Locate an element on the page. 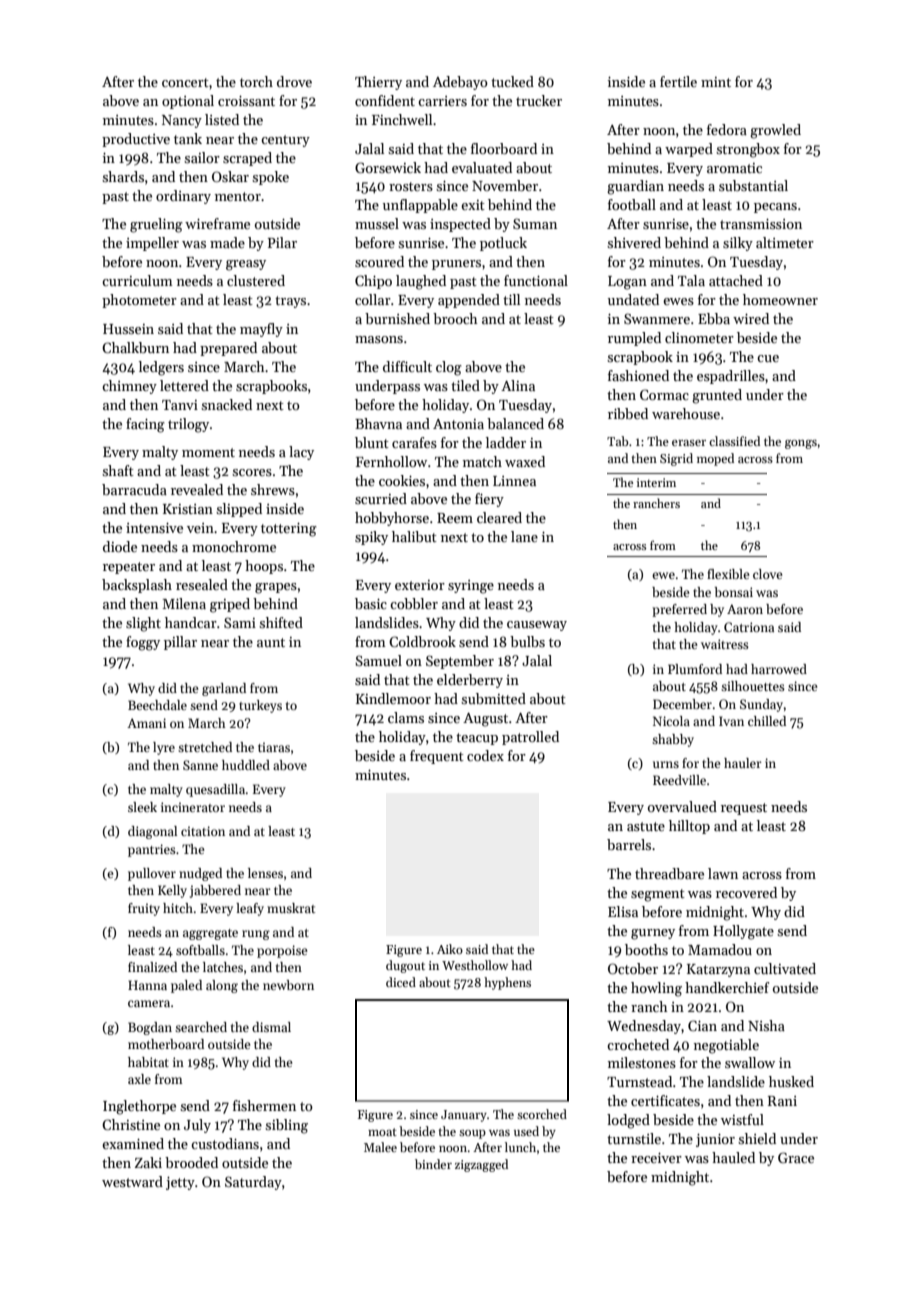 The image size is (924, 1308). lenses is located at coordinates (265, 873).
